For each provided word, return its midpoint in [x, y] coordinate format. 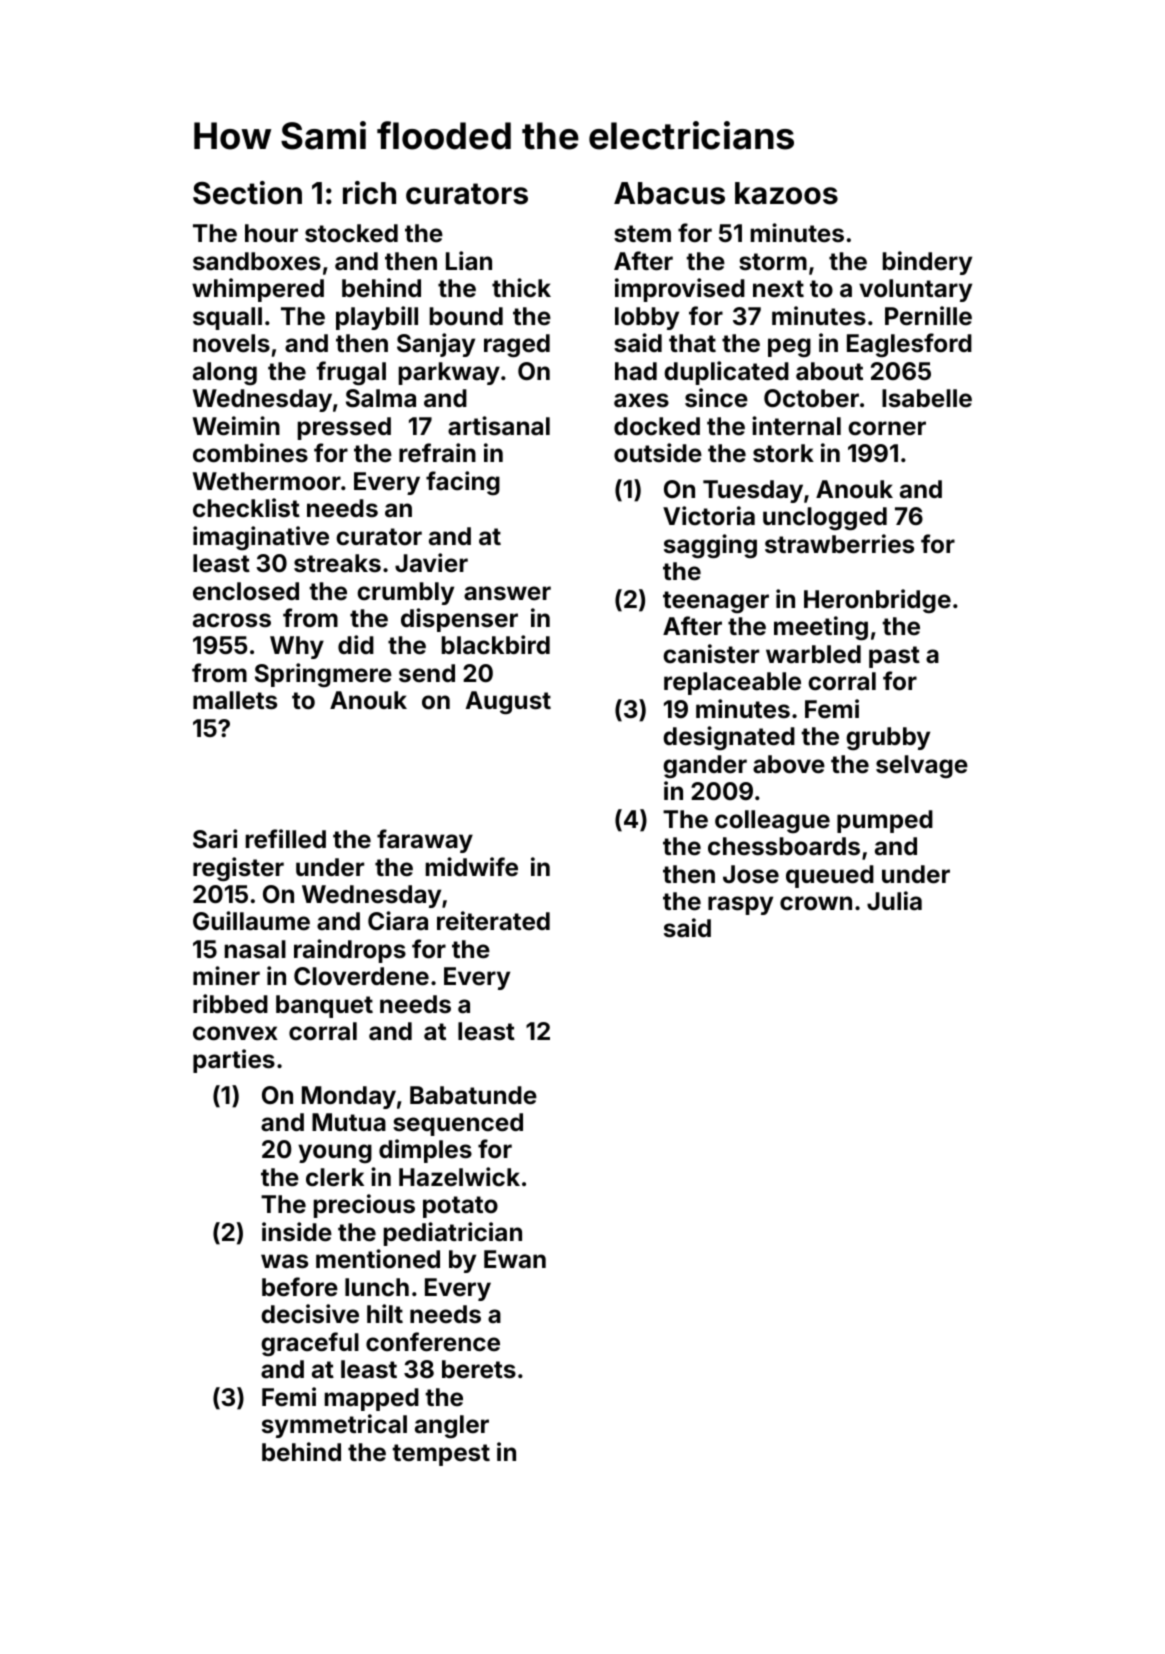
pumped [885, 821]
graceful [310, 1344]
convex [235, 1033]
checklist [246, 508]
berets [479, 1369]
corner [887, 428]
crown [816, 903]
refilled [286, 838]
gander [705, 766]
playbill [377, 318]
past [894, 657]
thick [521, 288]
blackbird [496, 645]
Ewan [515, 1259]
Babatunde [473, 1095]
